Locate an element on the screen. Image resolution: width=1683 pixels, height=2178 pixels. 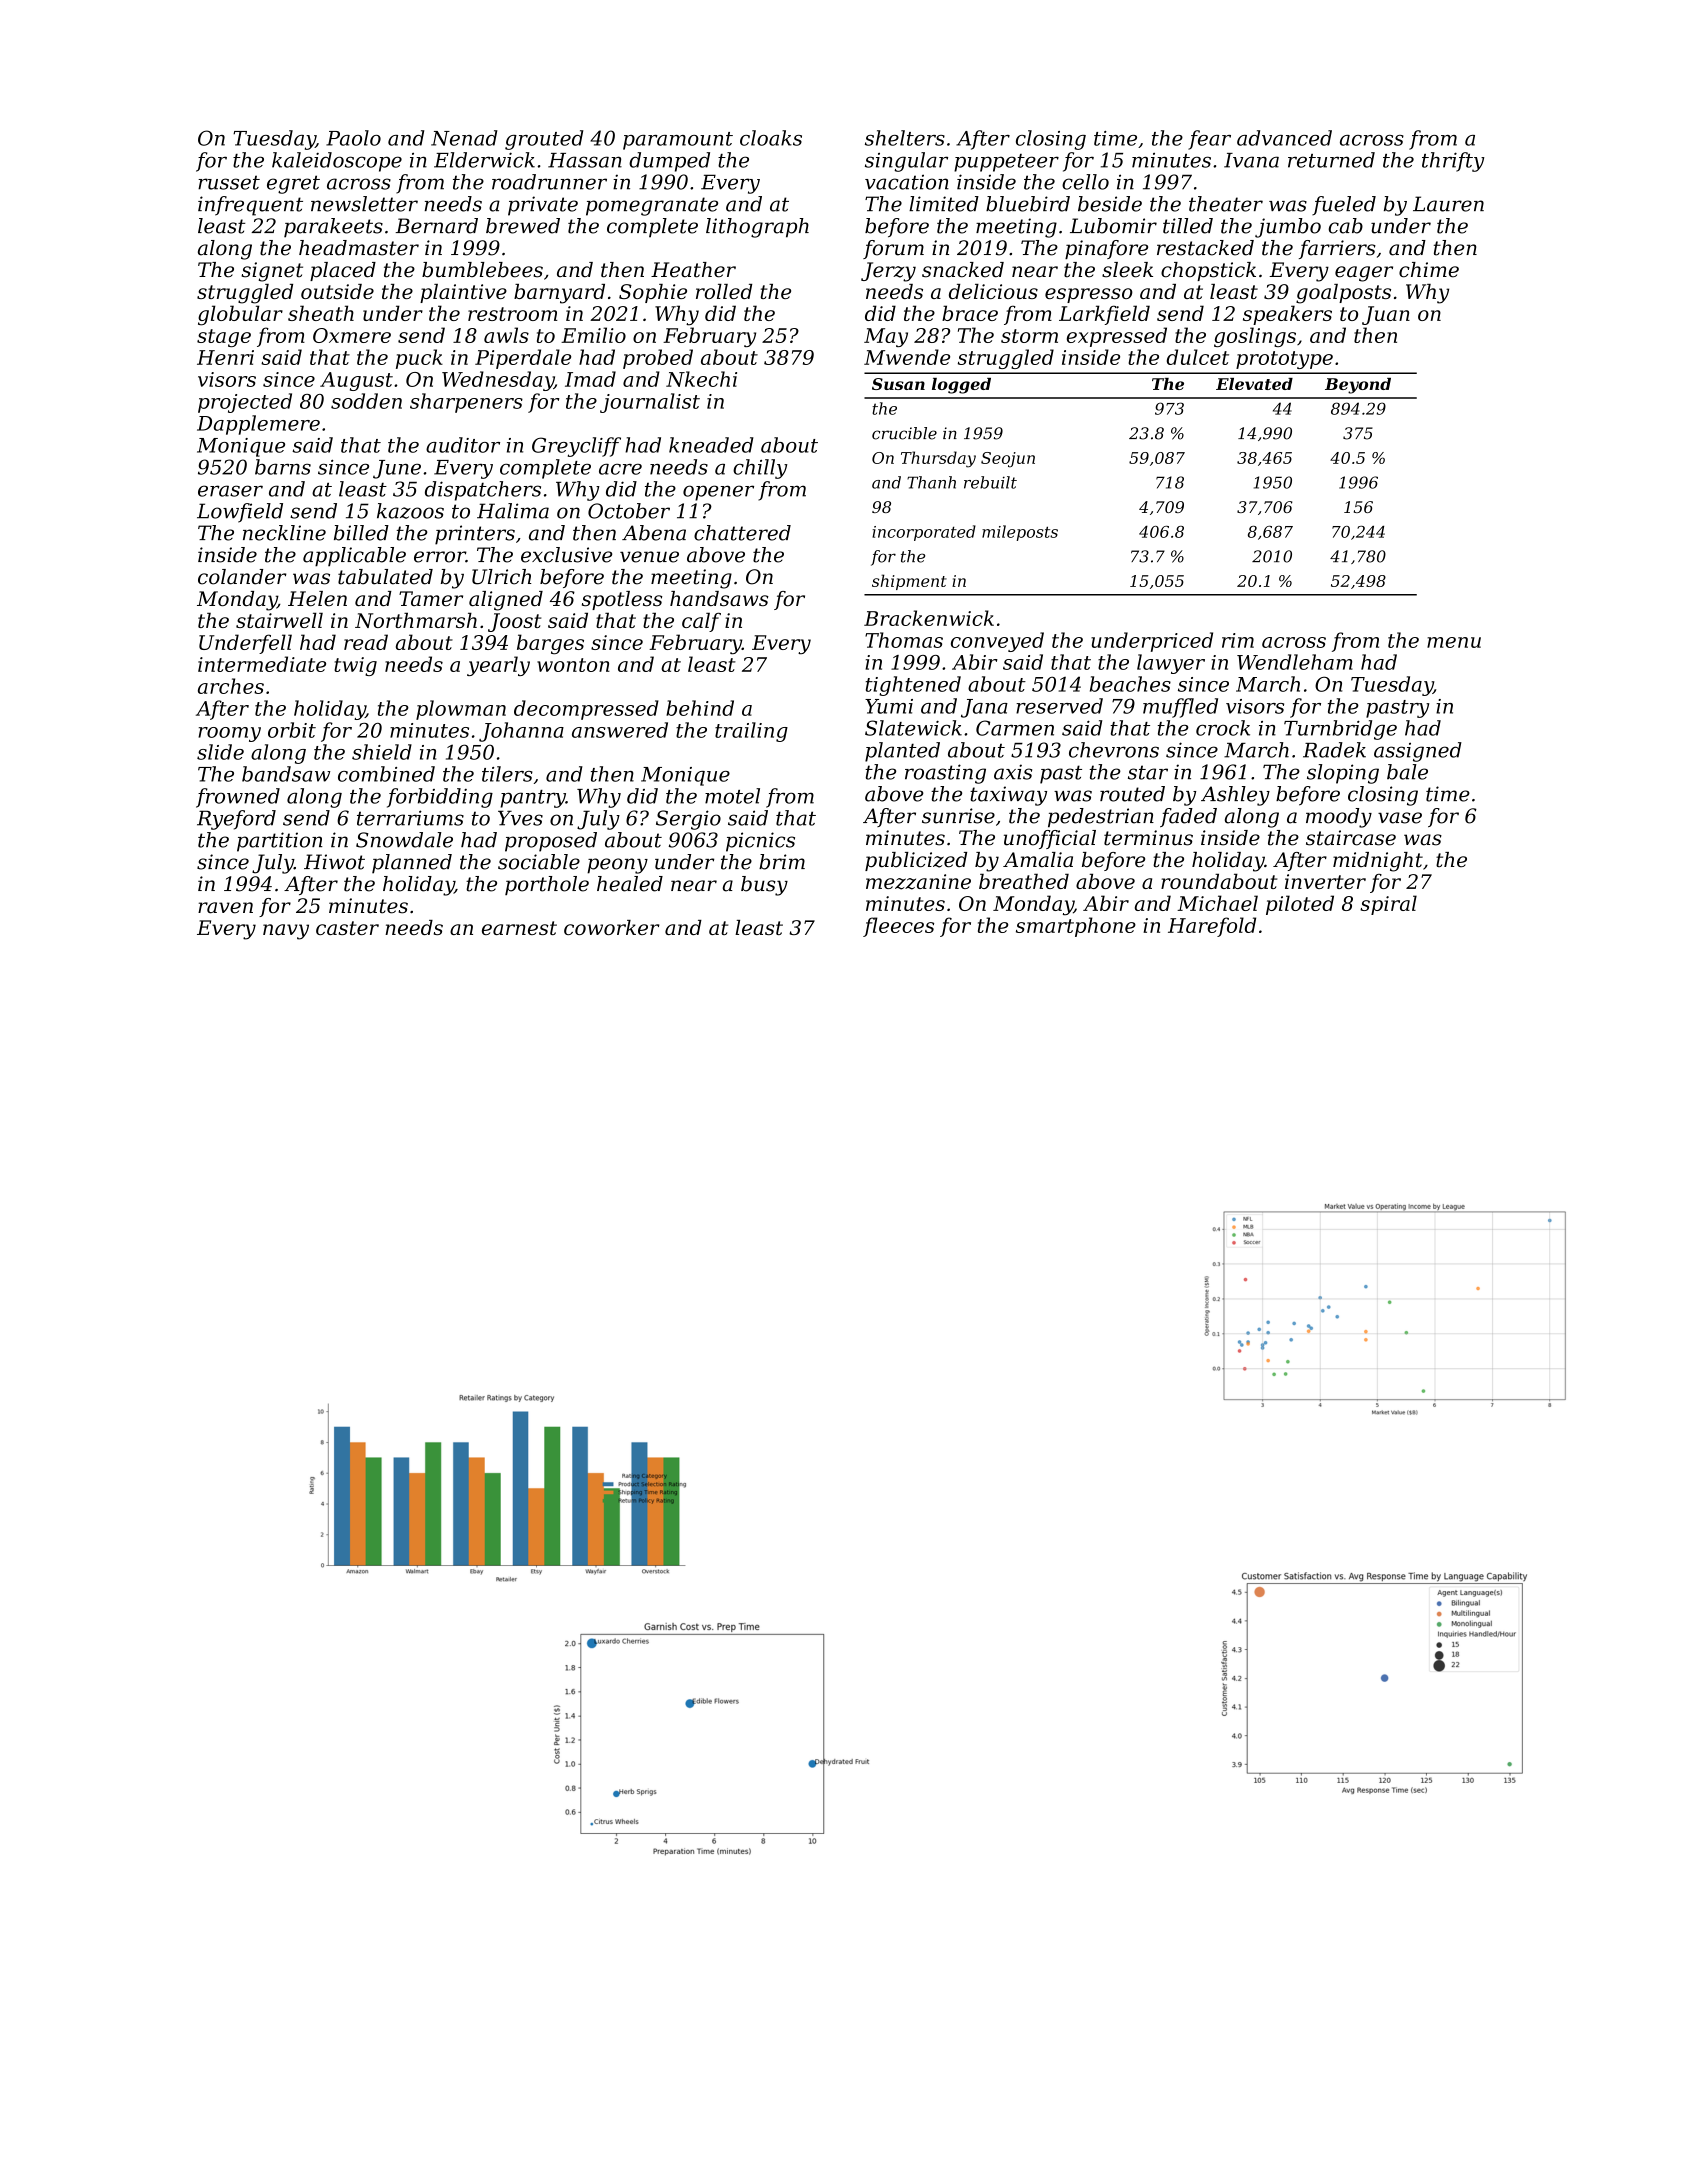
advanced is located at coordinates (1284, 138).
